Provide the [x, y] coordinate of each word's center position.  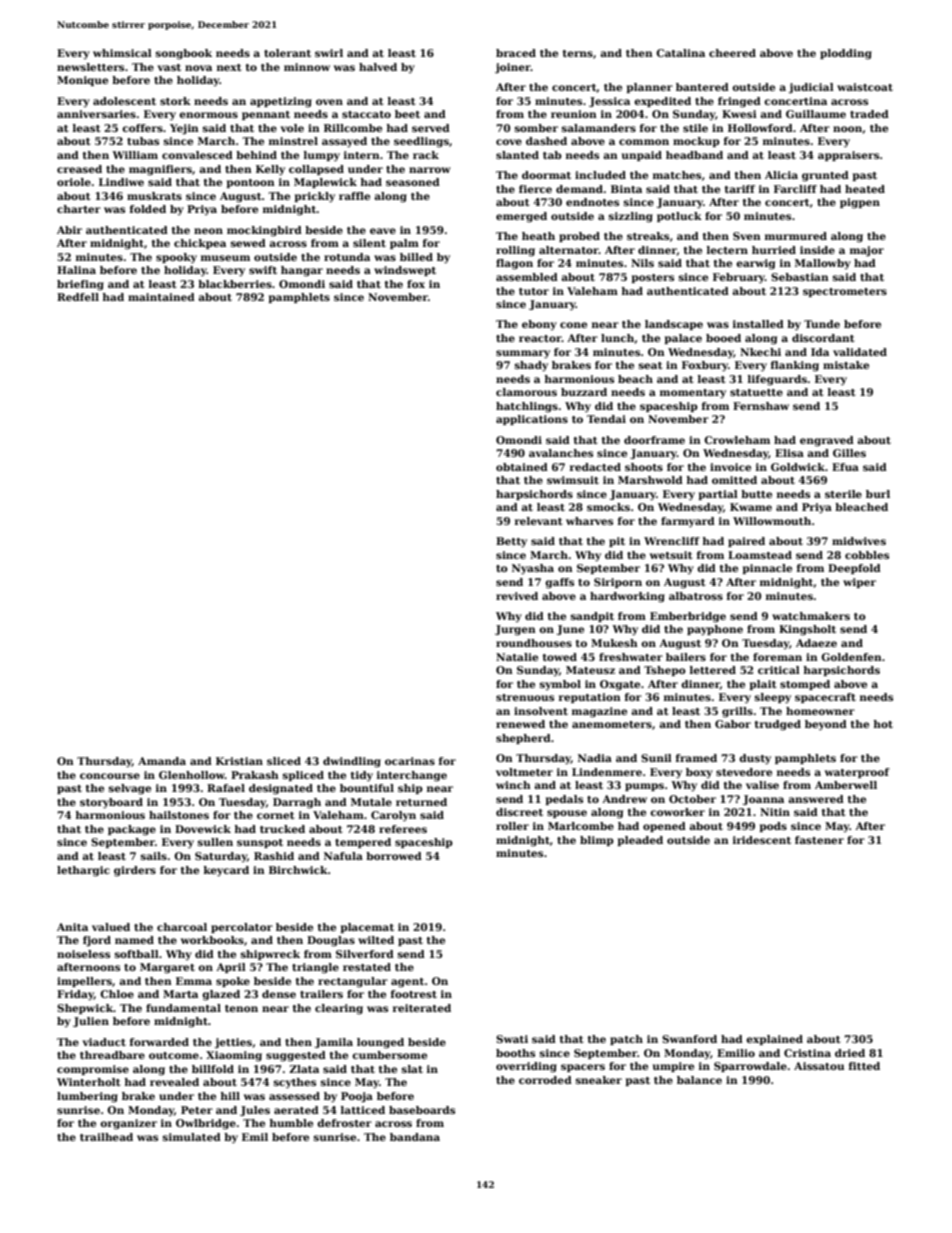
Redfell [78, 297]
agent [407, 983]
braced [516, 53]
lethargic [83, 871]
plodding [846, 54]
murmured [796, 236]
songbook [184, 54]
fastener [819, 840]
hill [230, 1096]
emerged [521, 217]
